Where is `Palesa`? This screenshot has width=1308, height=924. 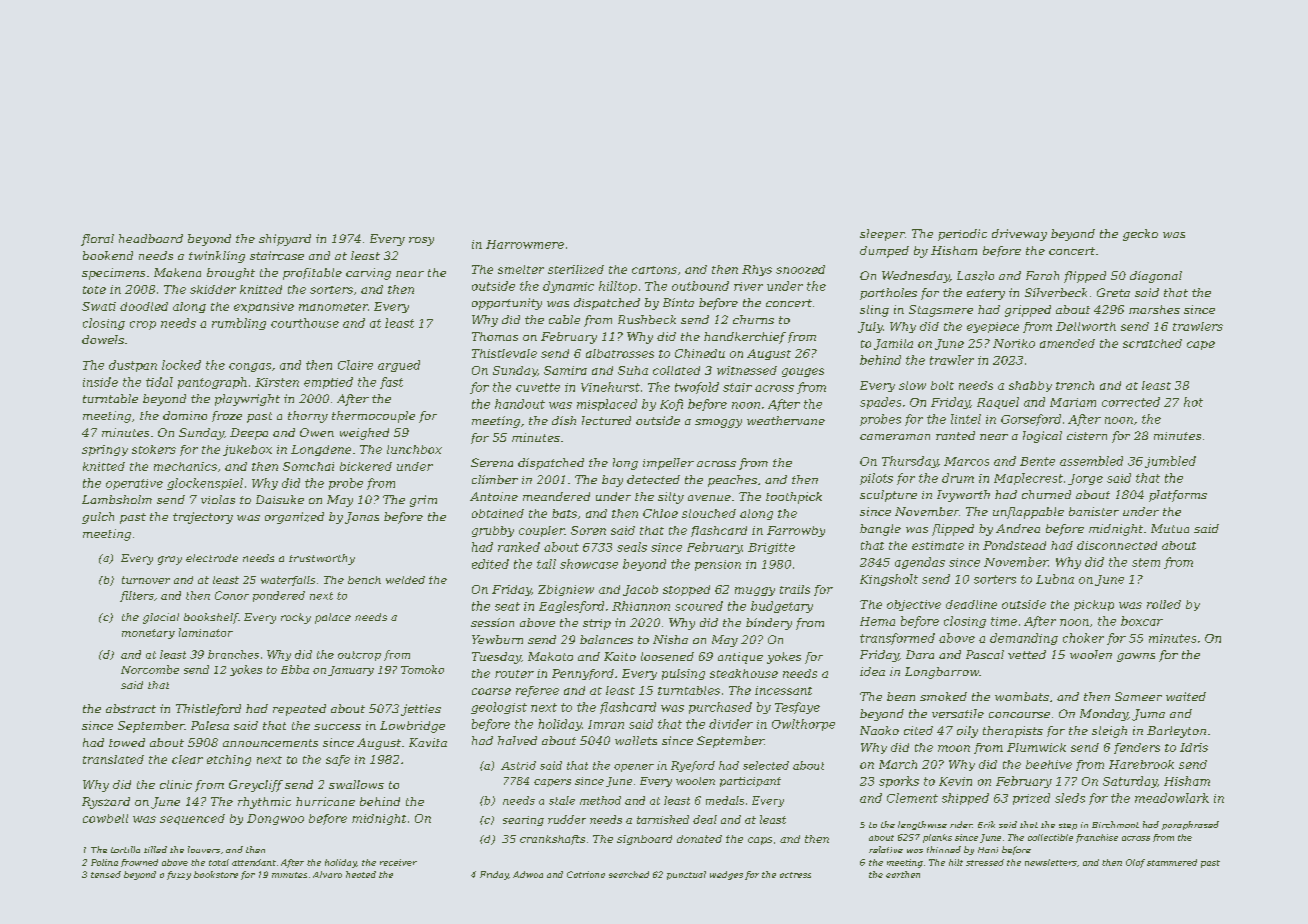
Palesa is located at coordinates (210, 725).
